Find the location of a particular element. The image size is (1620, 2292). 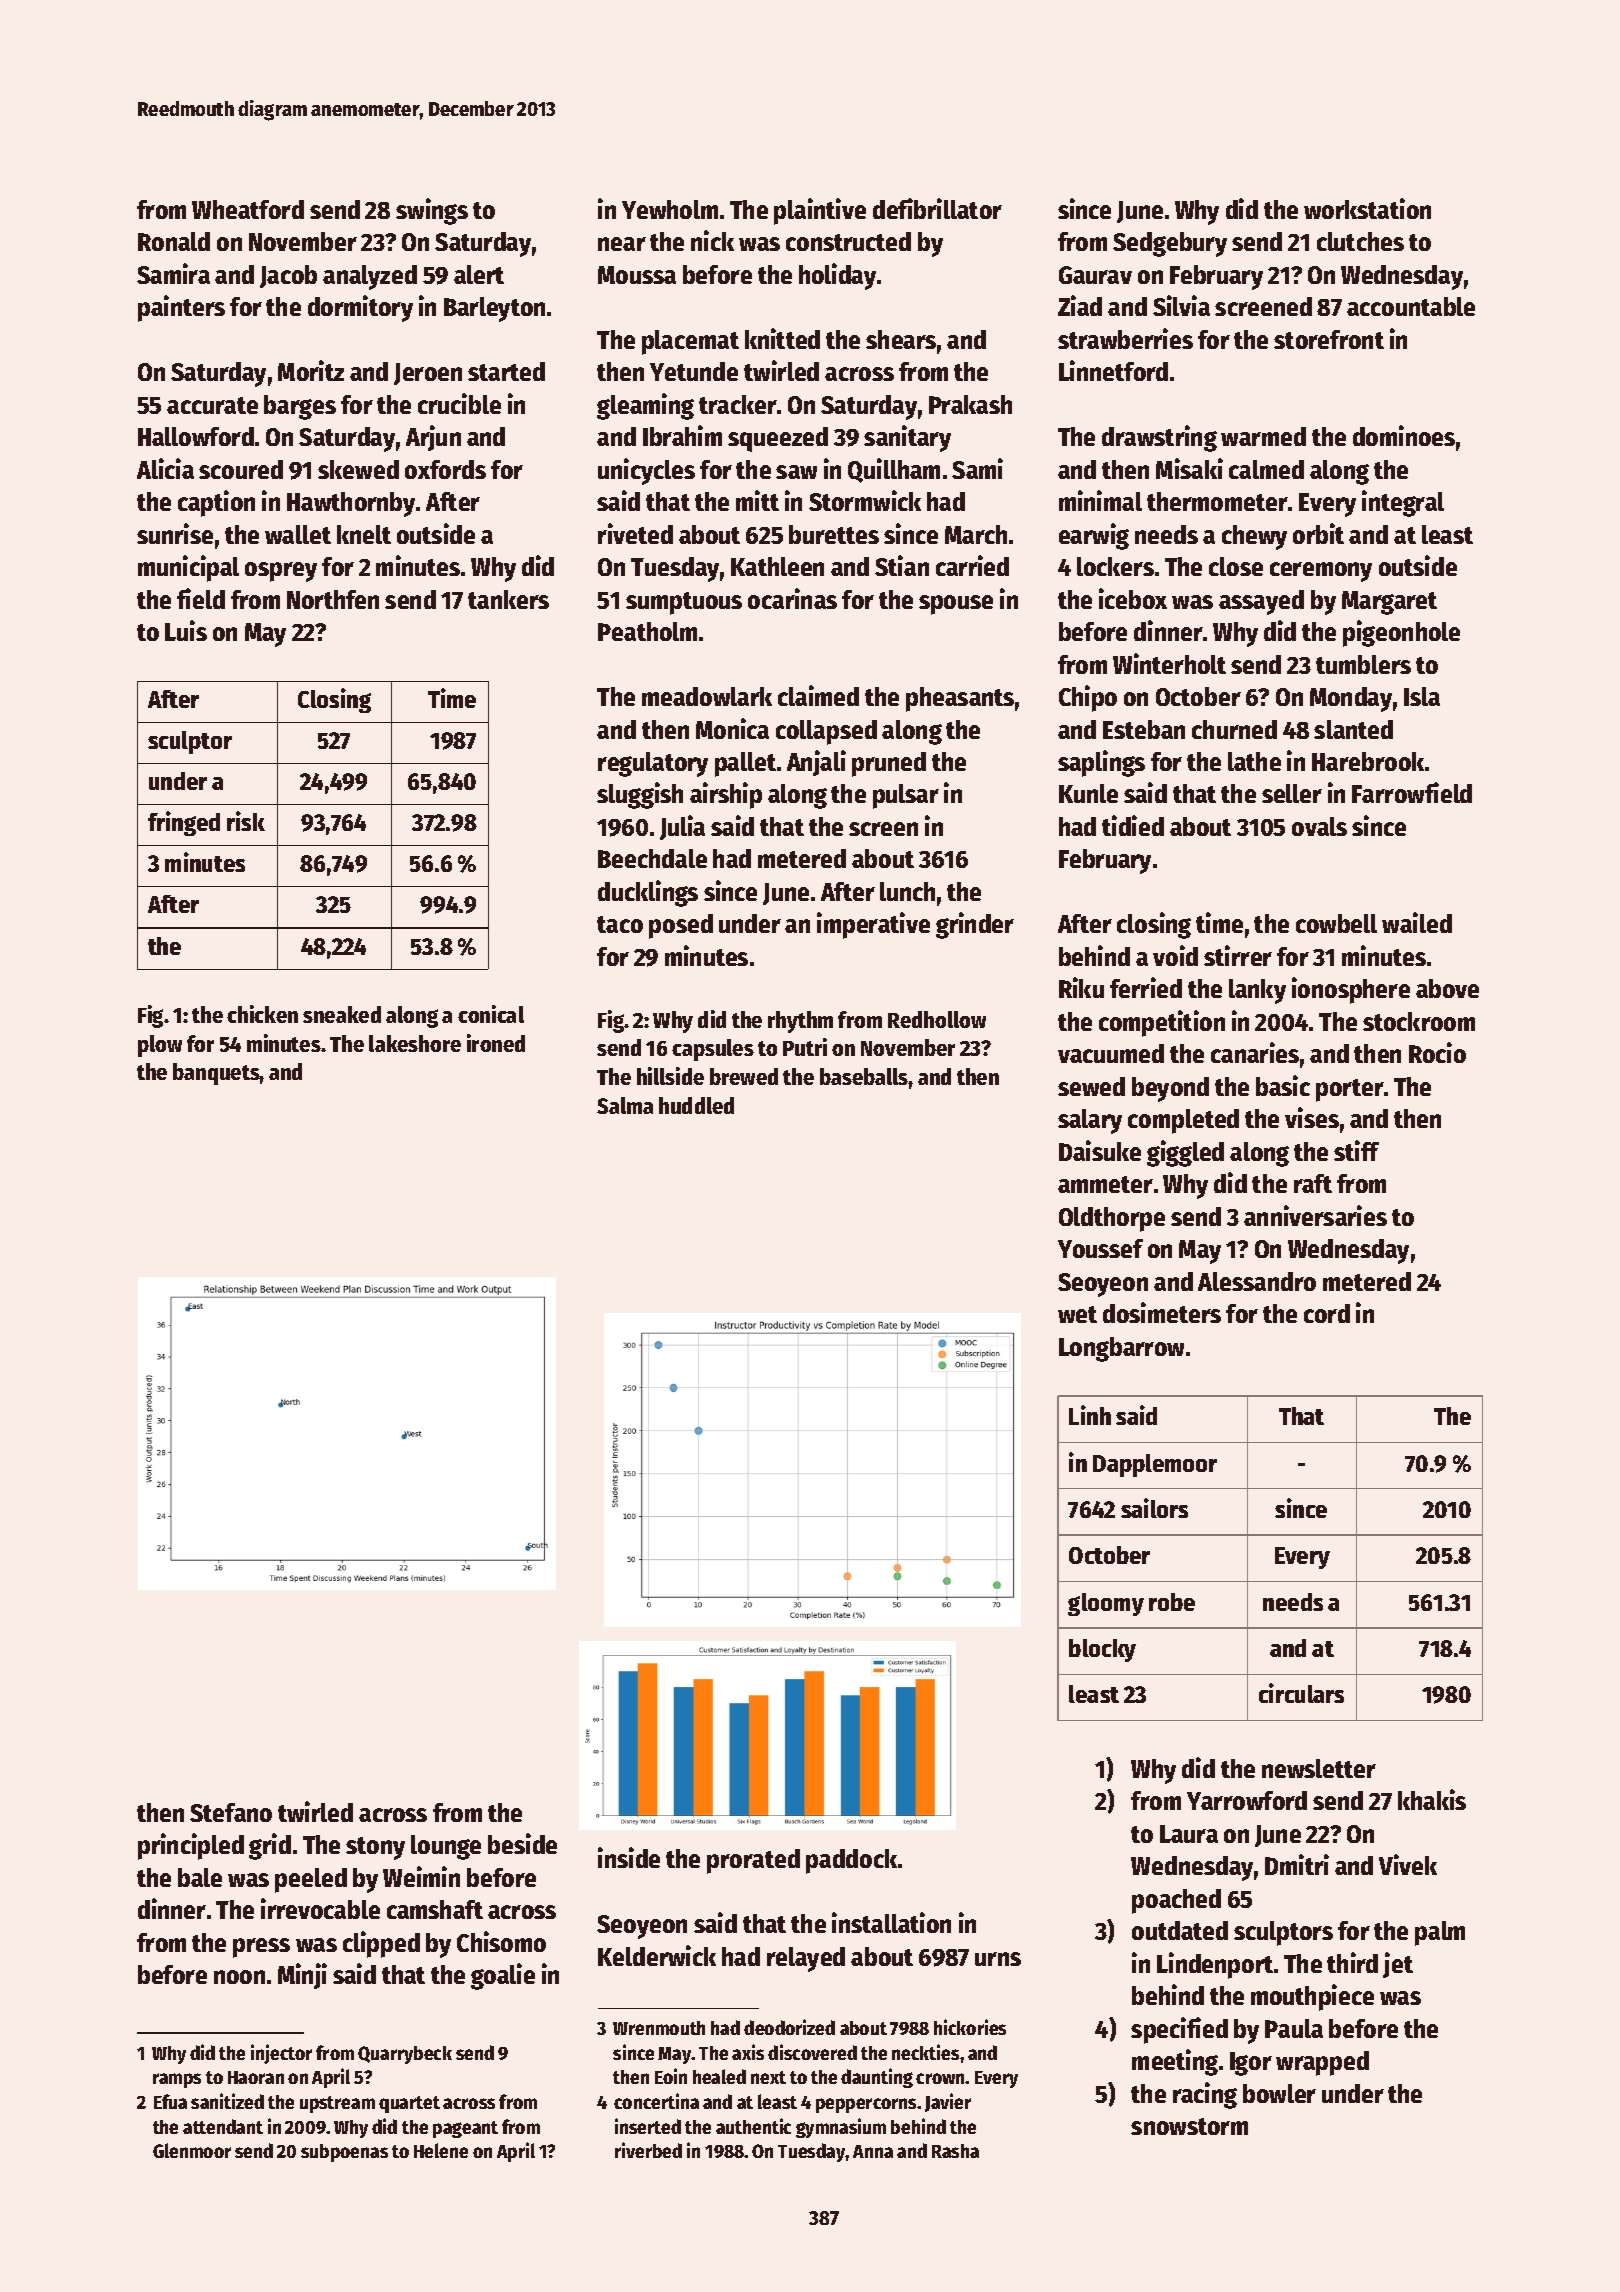

Weimin is located at coordinates (421, 1876).
